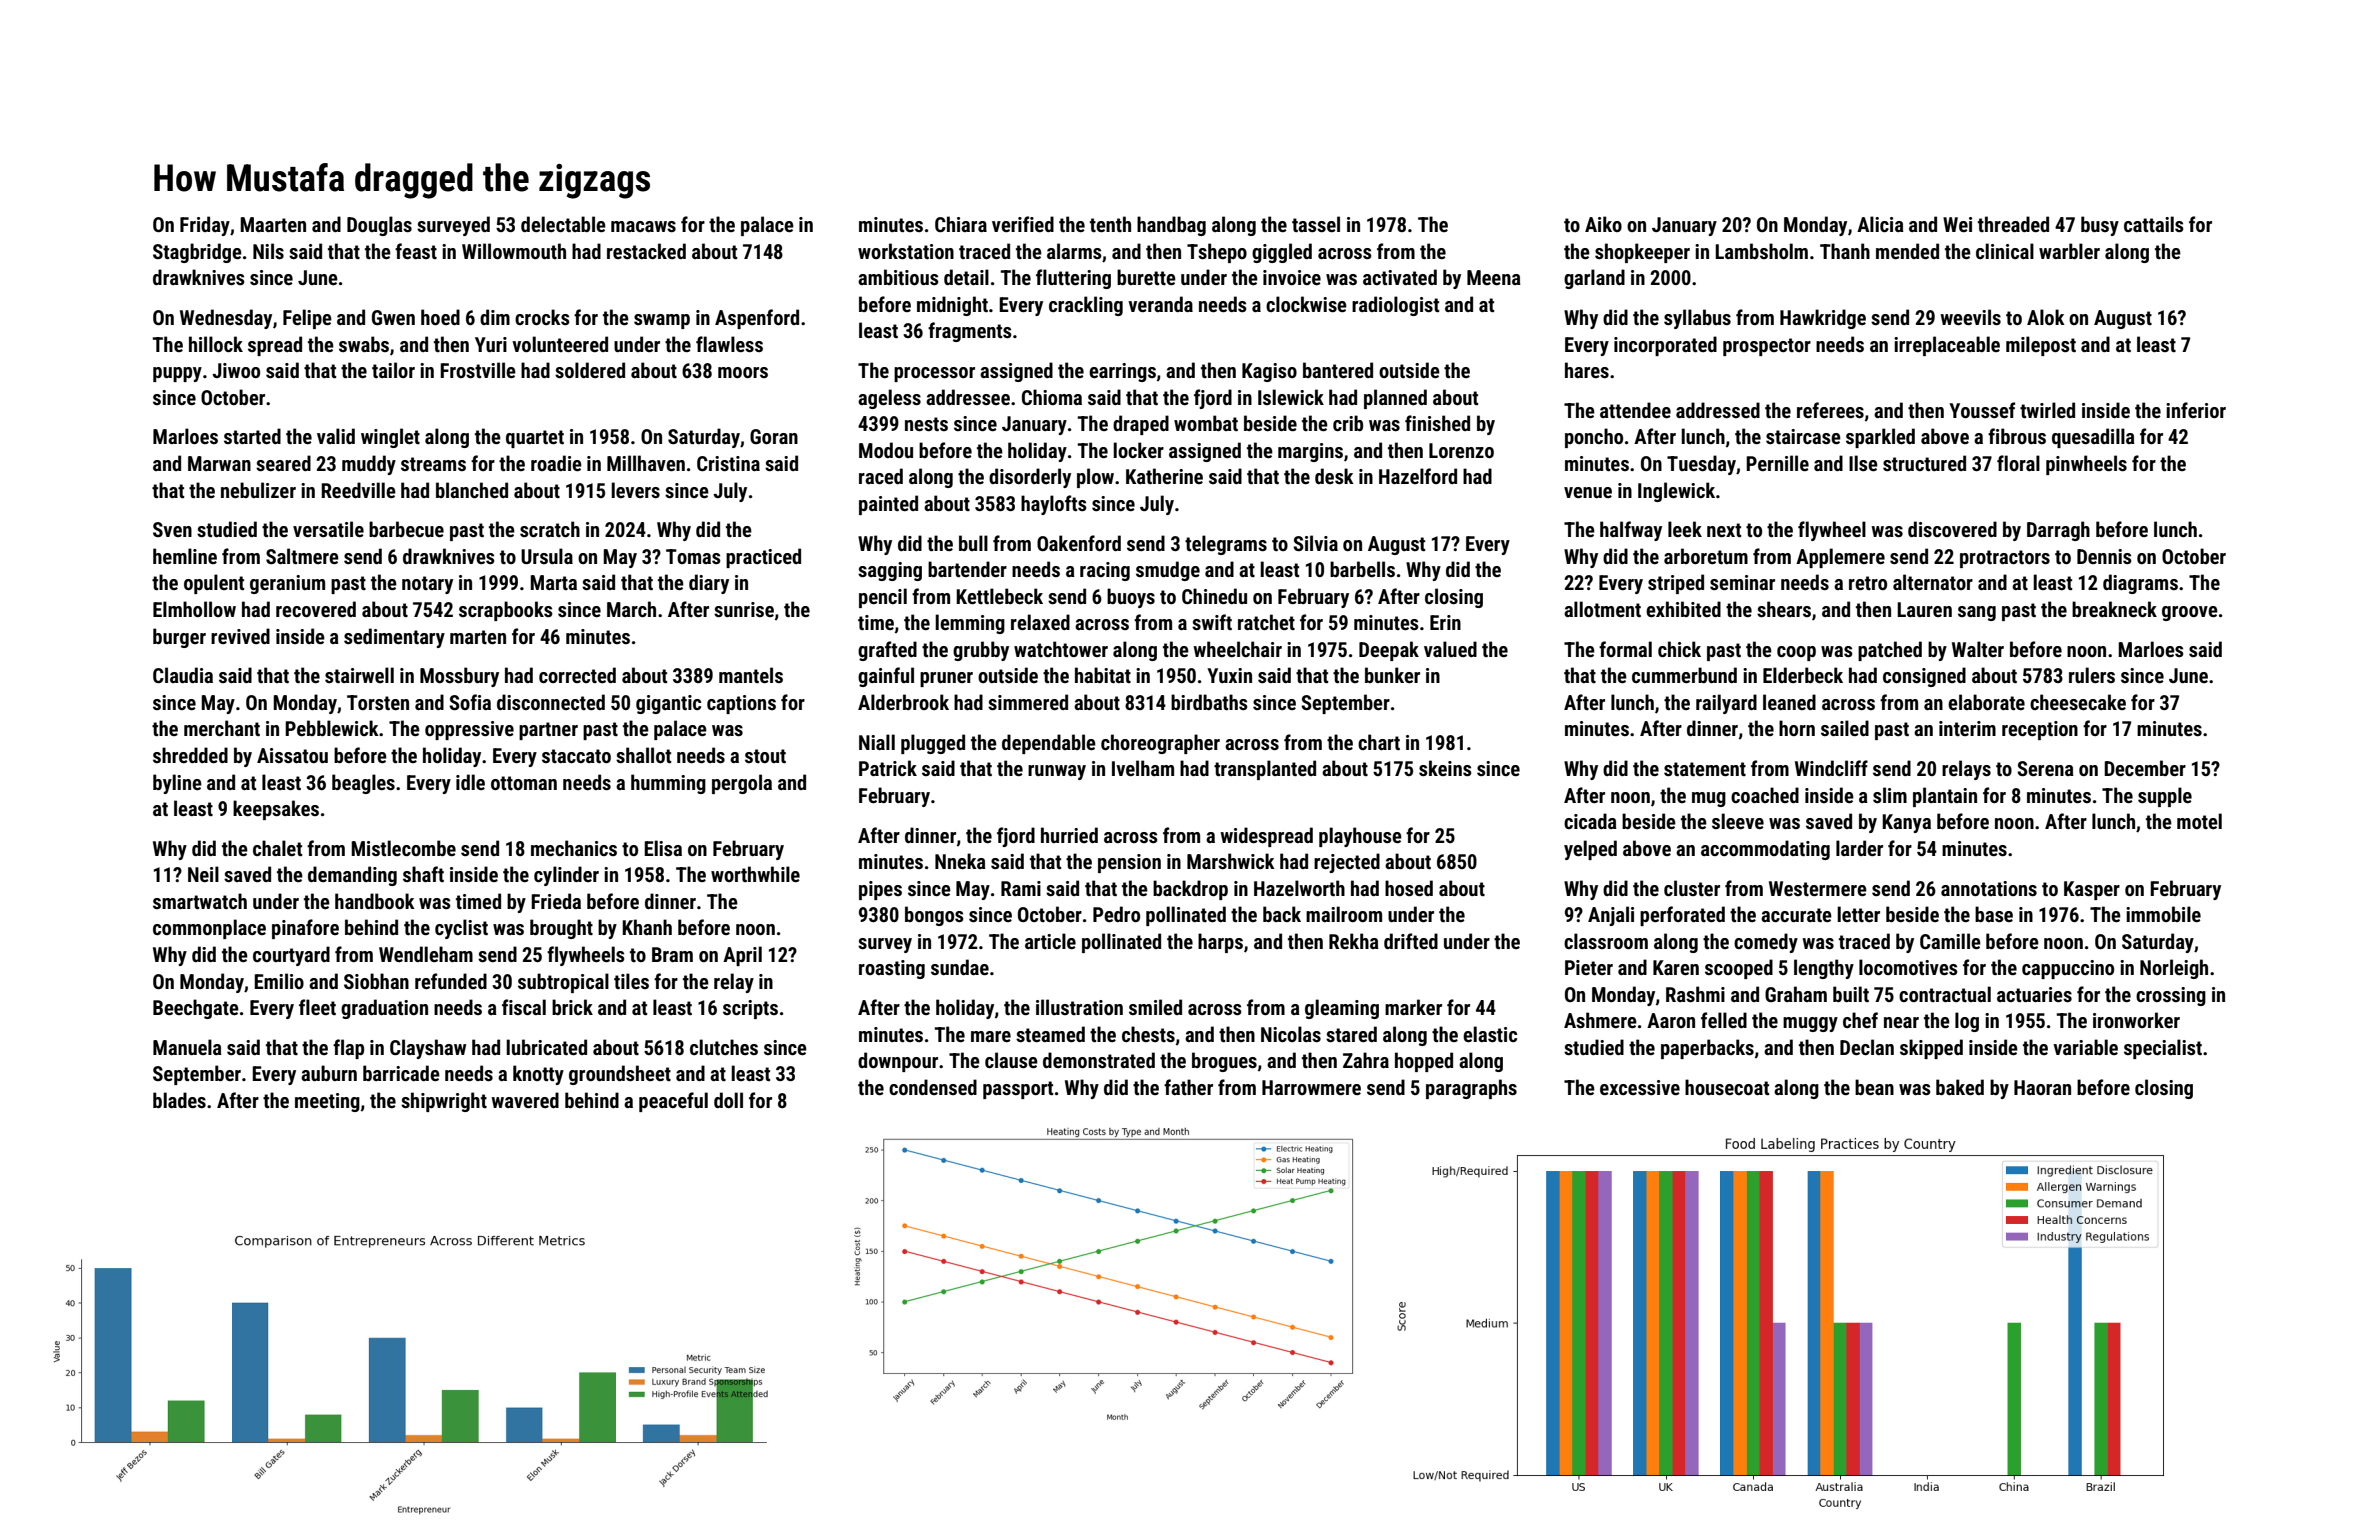 Image resolution: width=2380 pixels, height=1540 pixels. Describe the element at coordinates (1685, 529) in the image. I see `leek` at that location.
